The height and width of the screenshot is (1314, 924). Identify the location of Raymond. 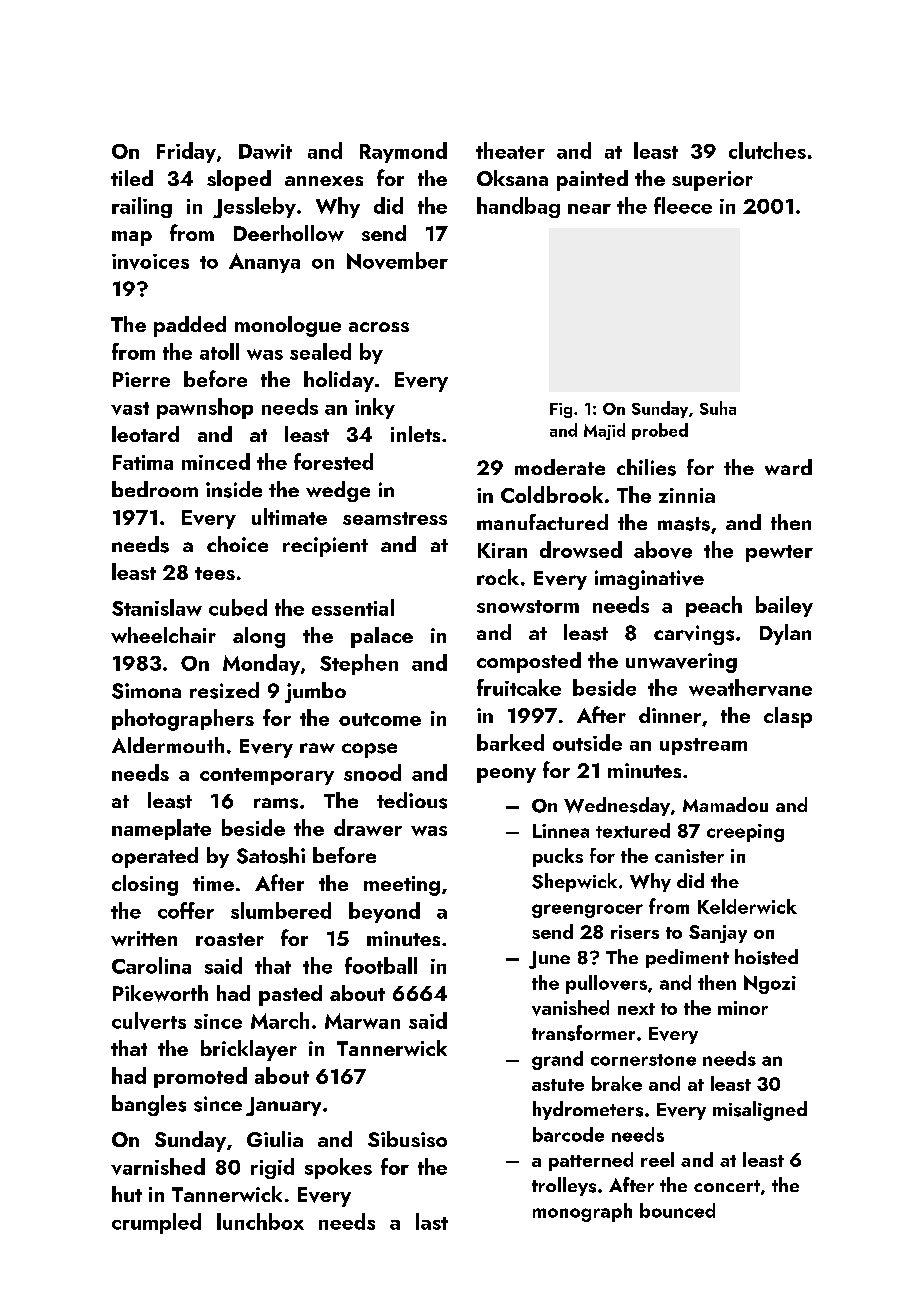
(403, 152).
